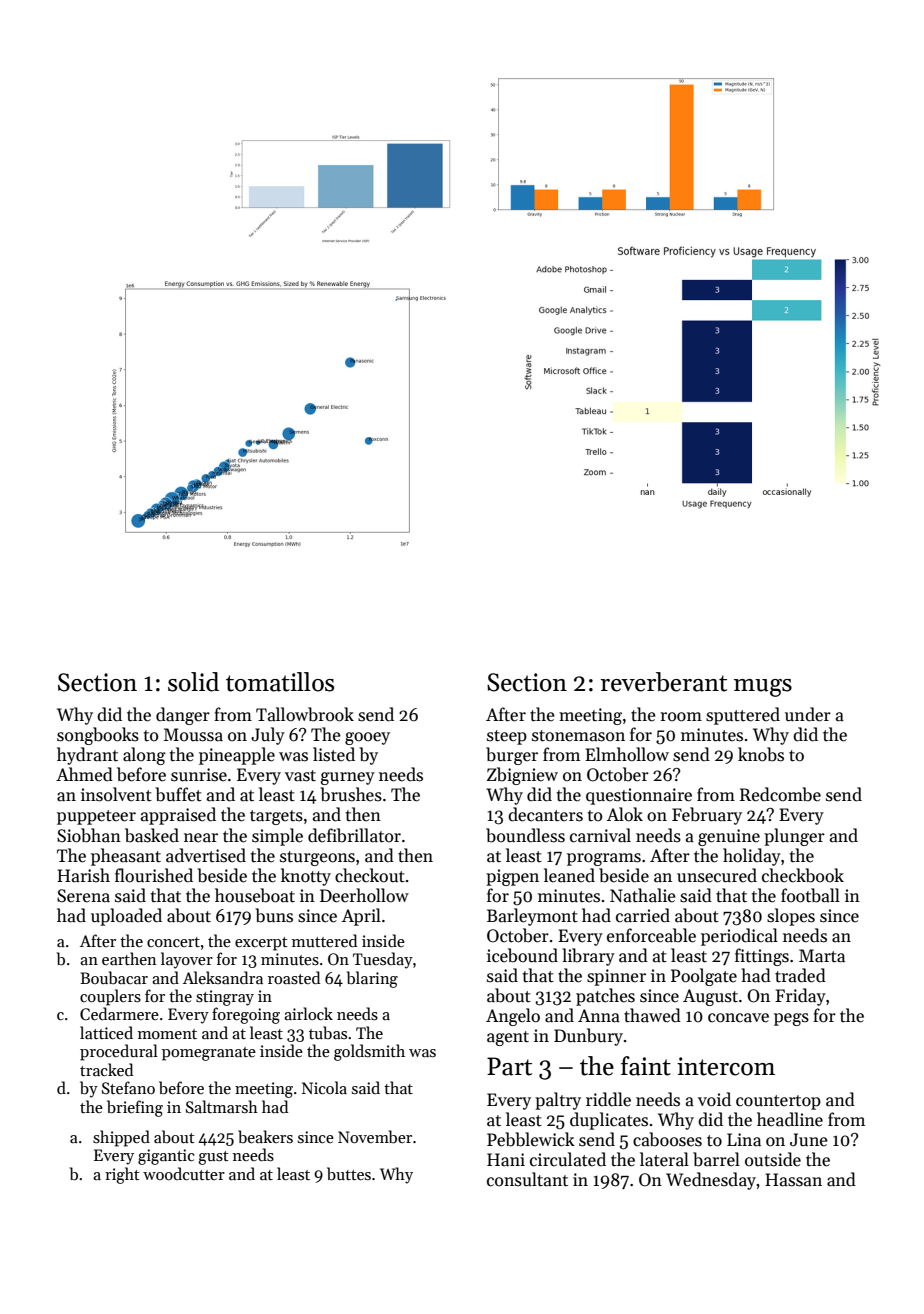 The height and width of the screenshot is (1314, 924). I want to click on tomatillos, so click(280, 682).
